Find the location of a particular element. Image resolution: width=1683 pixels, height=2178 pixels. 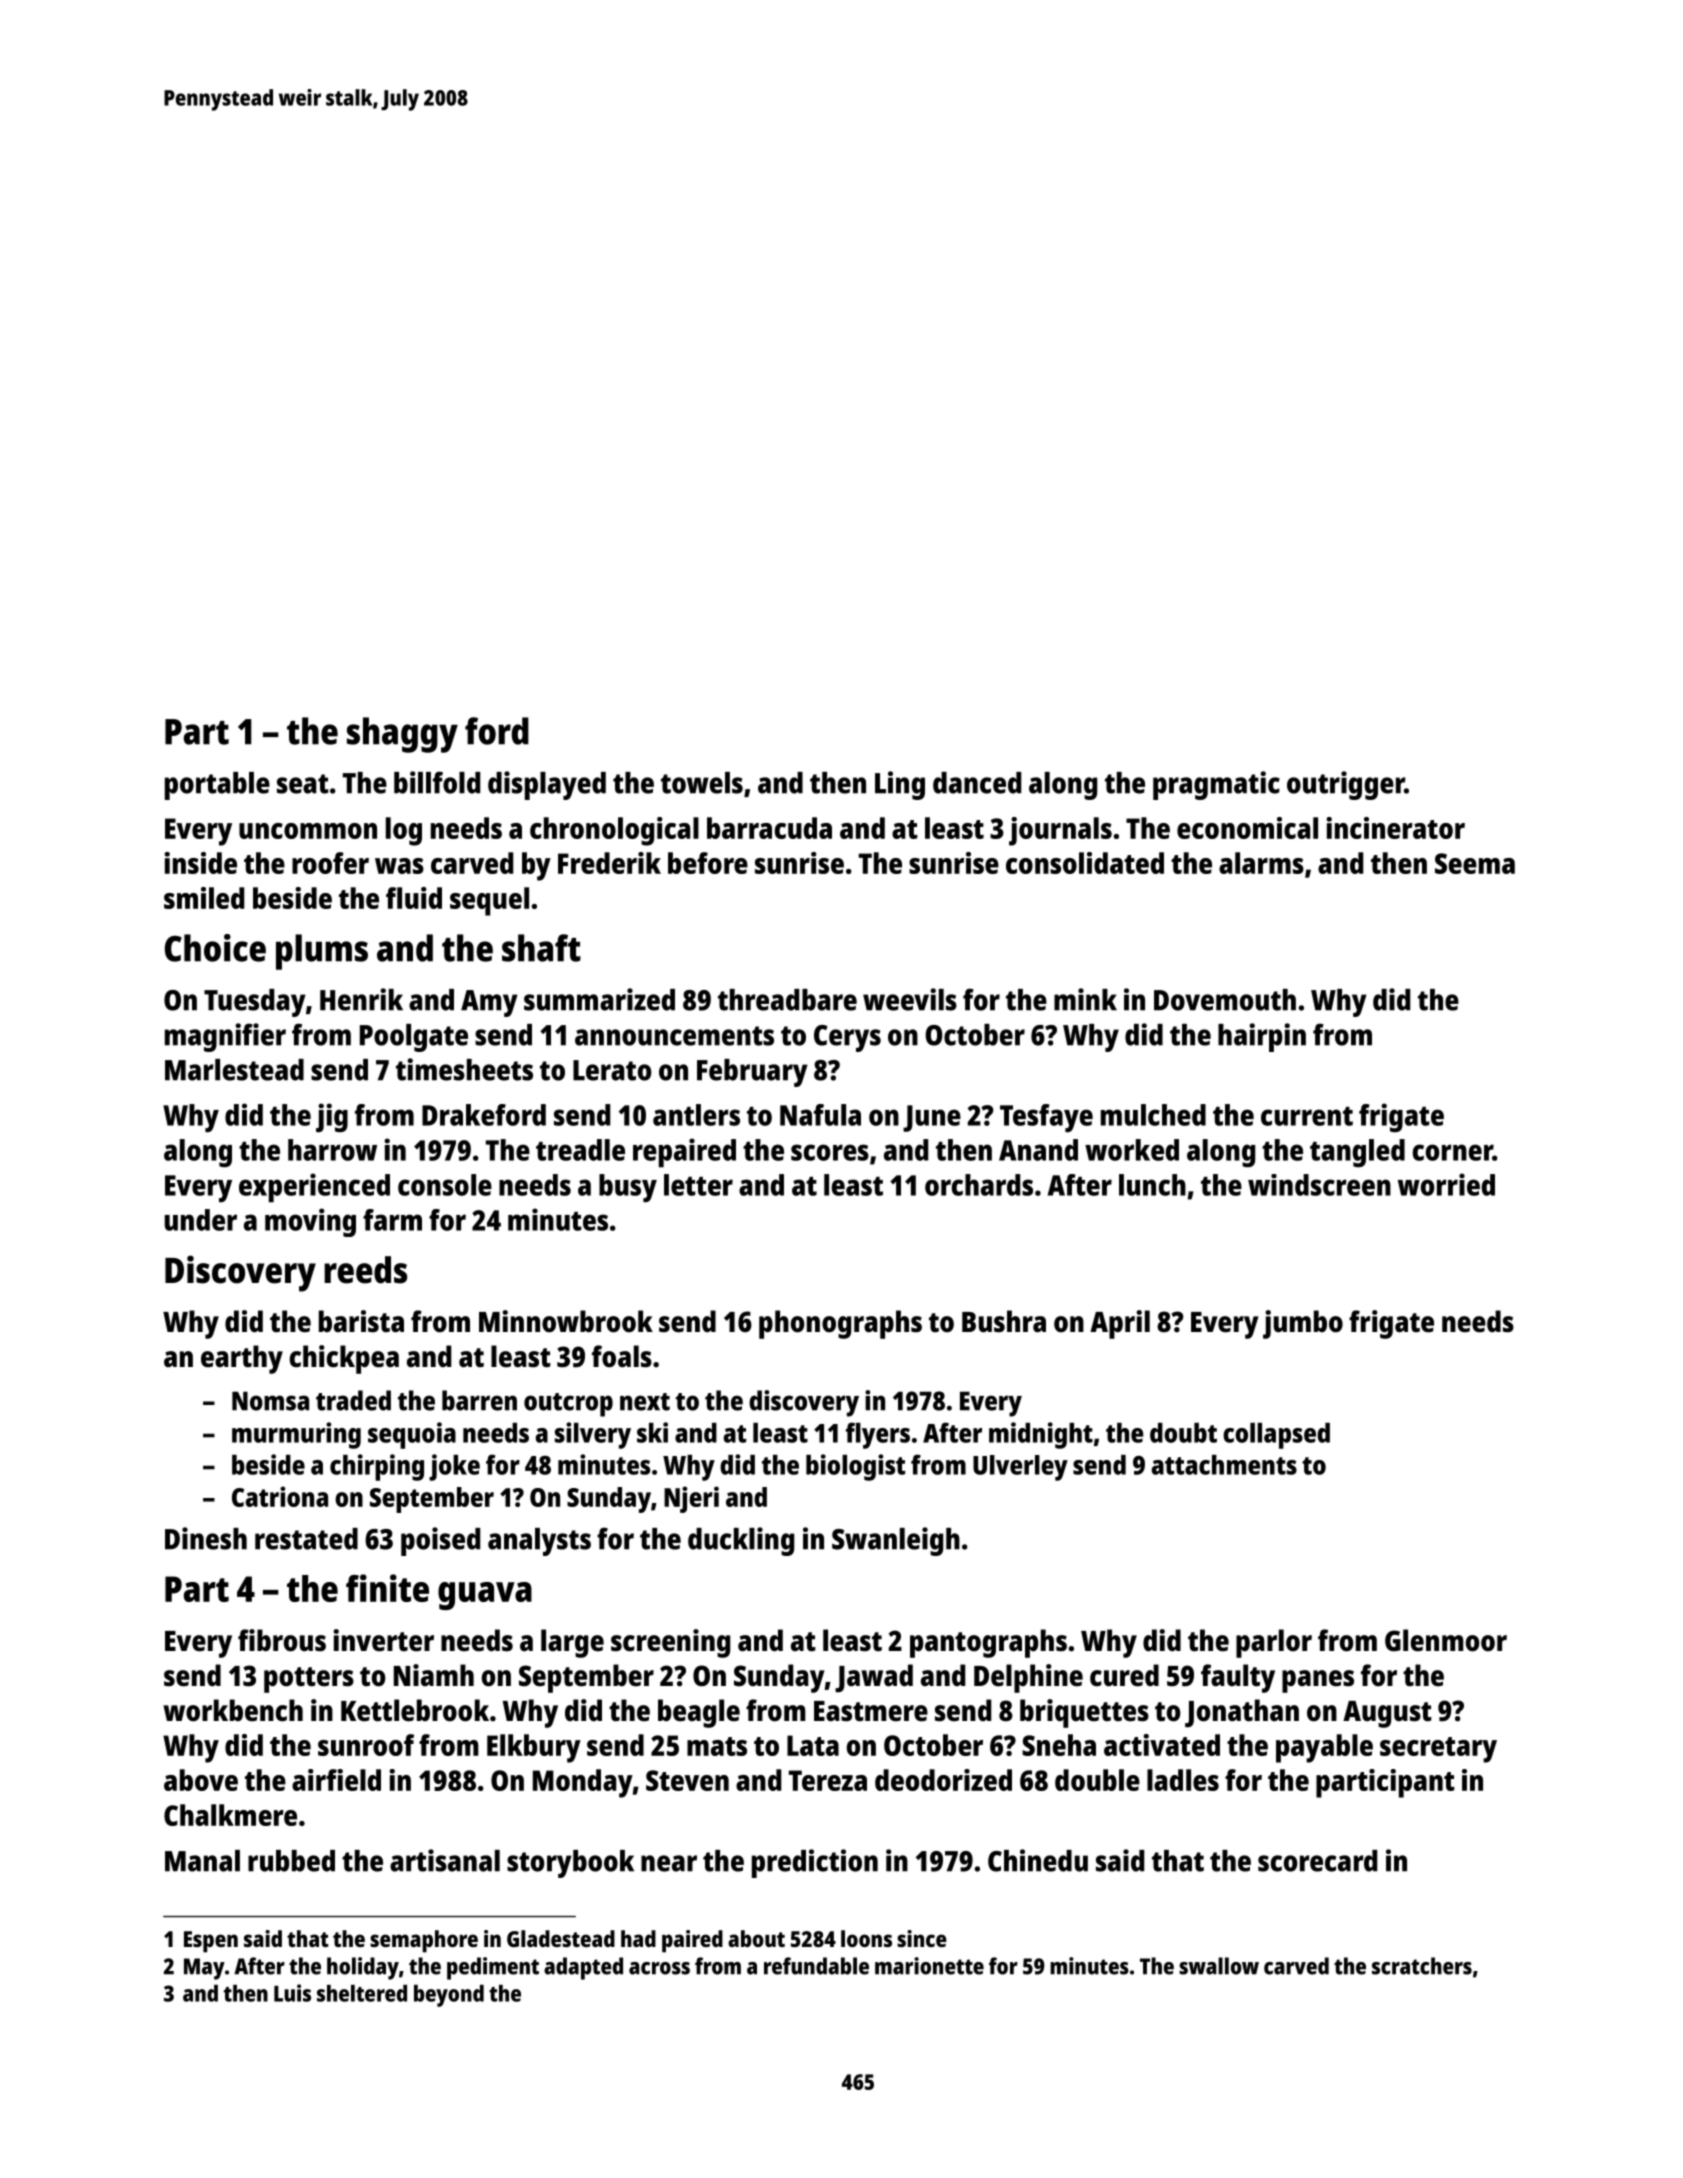

scorecard is located at coordinates (1317, 1861).
